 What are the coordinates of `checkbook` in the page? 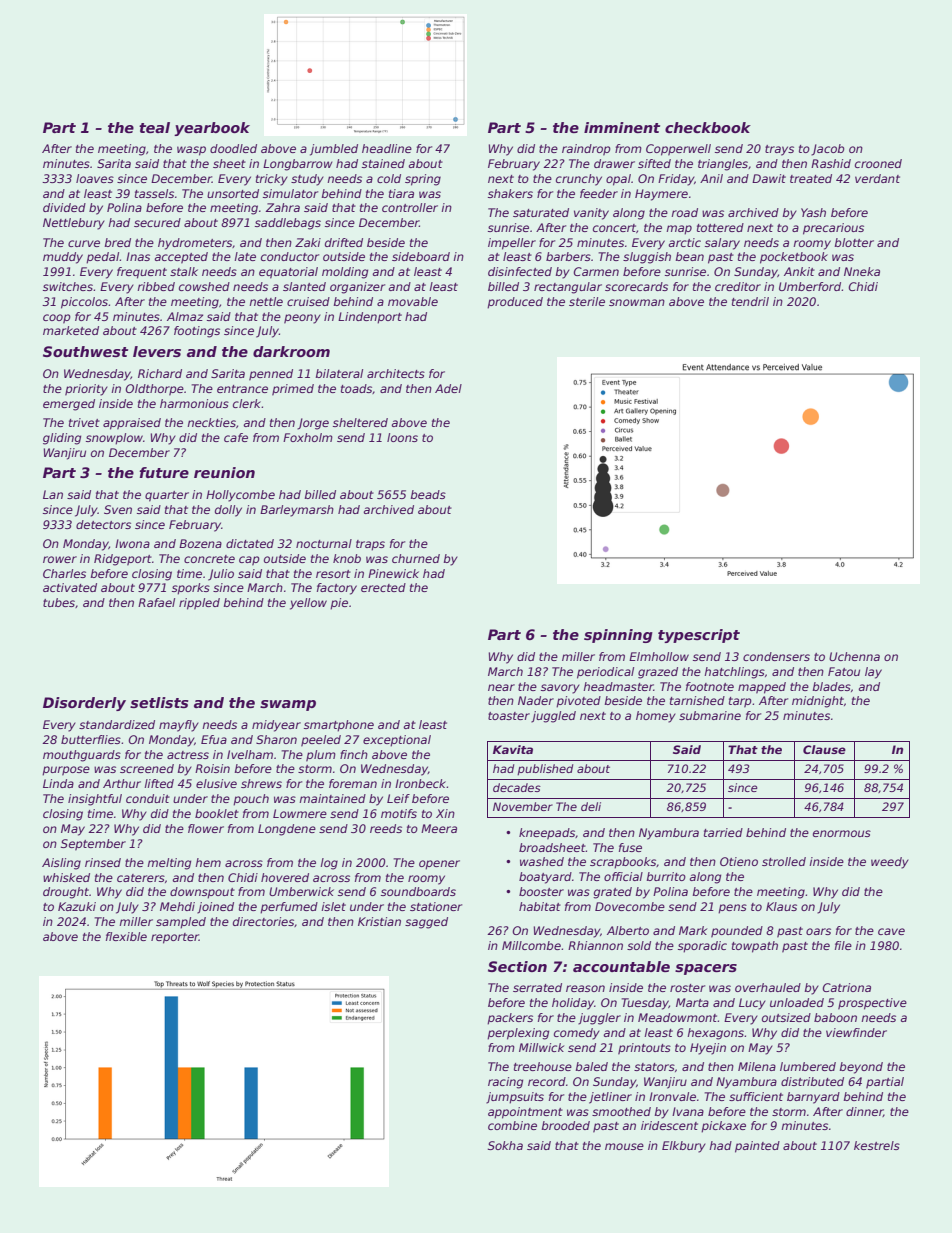 It's located at (708, 127).
